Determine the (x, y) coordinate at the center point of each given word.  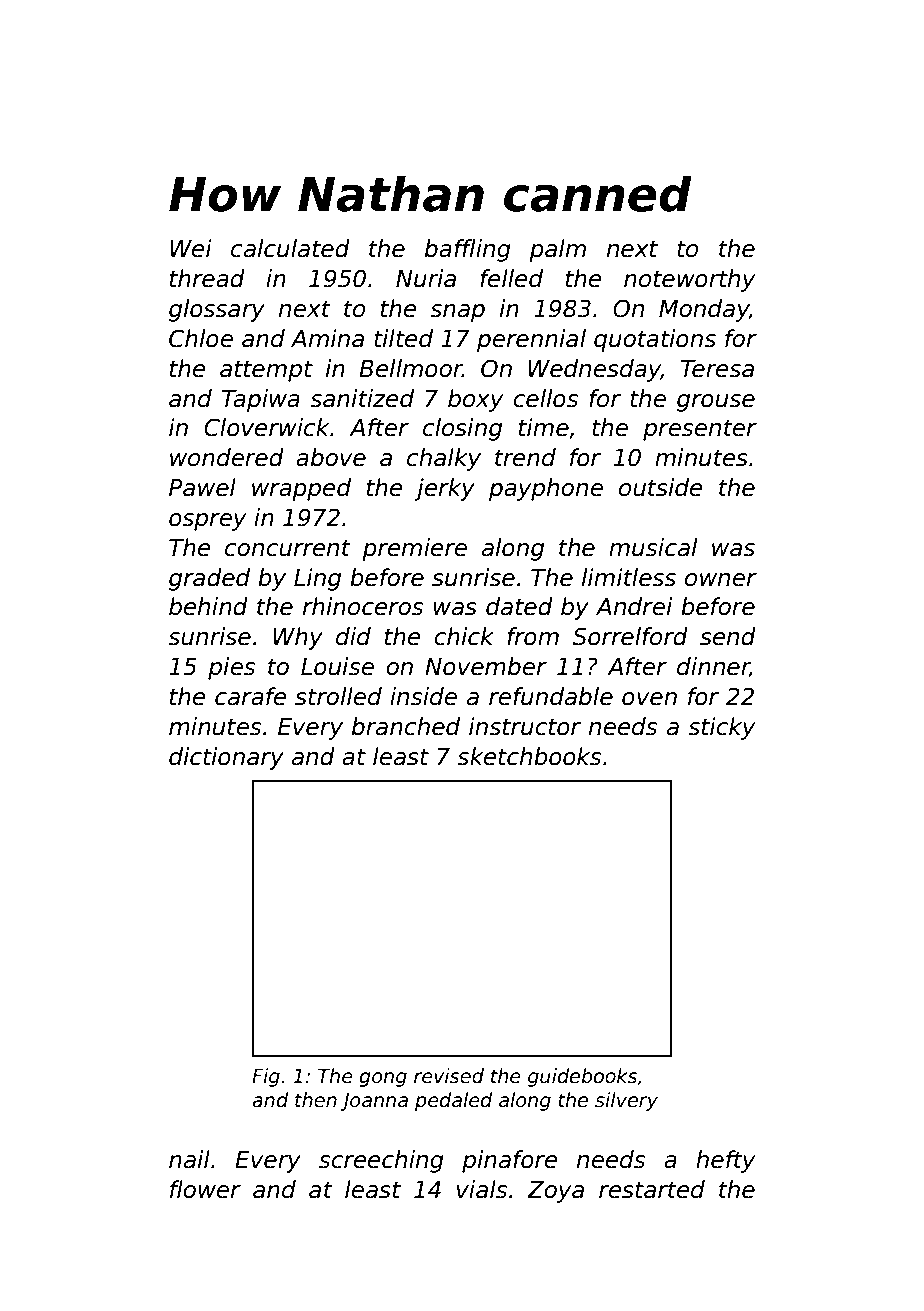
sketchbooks (529, 756)
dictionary (226, 758)
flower (205, 1189)
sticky (722, 728)
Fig (266, 1077)
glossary (217, 310)
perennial (531, 340)
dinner (713, 667)
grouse (716, 403)
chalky (444, 459)
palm (557, 250)
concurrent (288, 548)
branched (406, 726)
